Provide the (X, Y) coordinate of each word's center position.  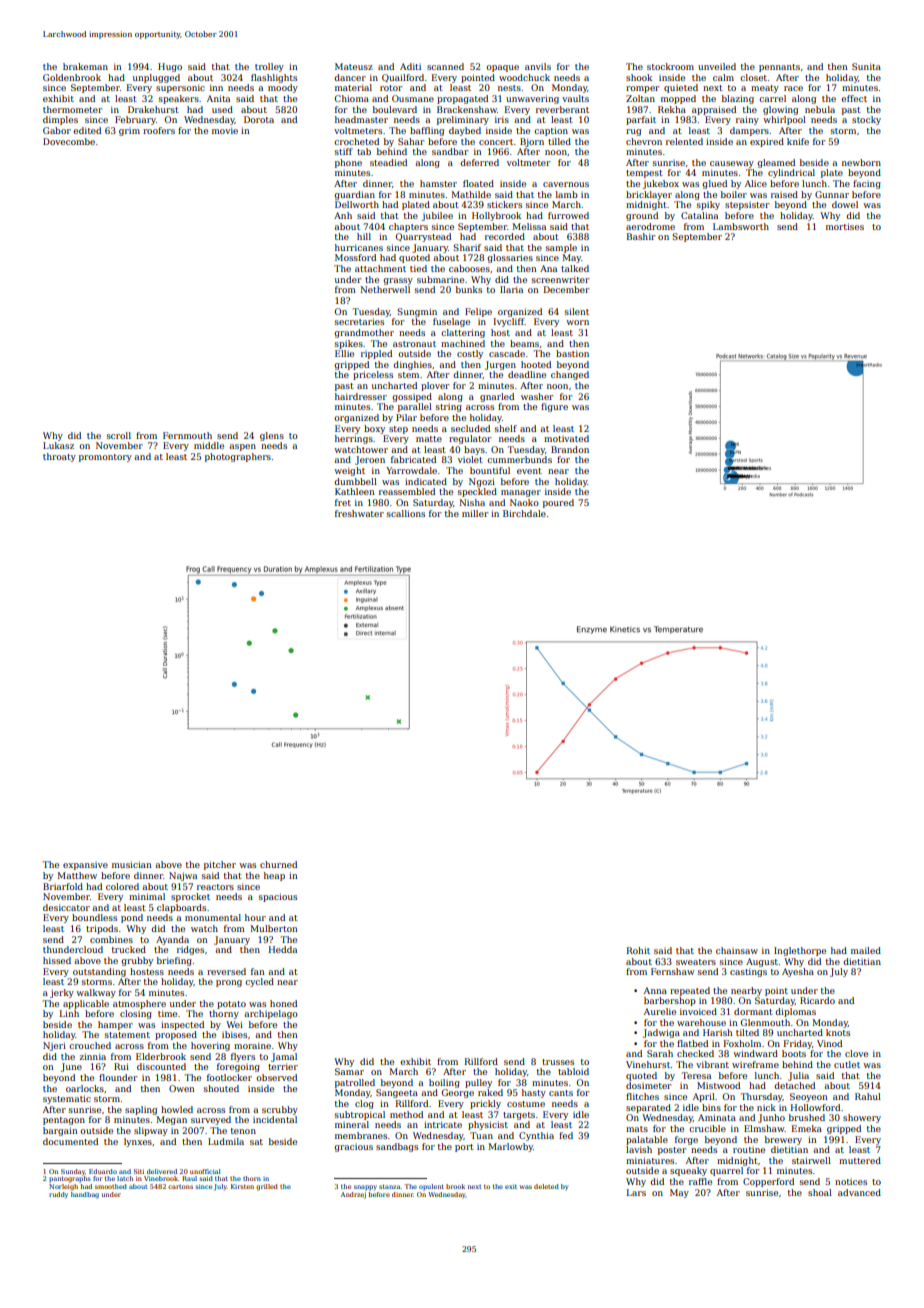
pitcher (220, 865)
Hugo (170, 67)
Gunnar (832, 194)
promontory (105, 458)
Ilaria (511, 289)
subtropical (360, 1115)
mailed (866, 950)
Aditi (410, 66)
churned (278, 864)
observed (276, 1077)
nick (766, 1107)
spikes (349, 344)
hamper (115, 1025)
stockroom (670, 66)
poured (558, 503)
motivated (566, 438)
